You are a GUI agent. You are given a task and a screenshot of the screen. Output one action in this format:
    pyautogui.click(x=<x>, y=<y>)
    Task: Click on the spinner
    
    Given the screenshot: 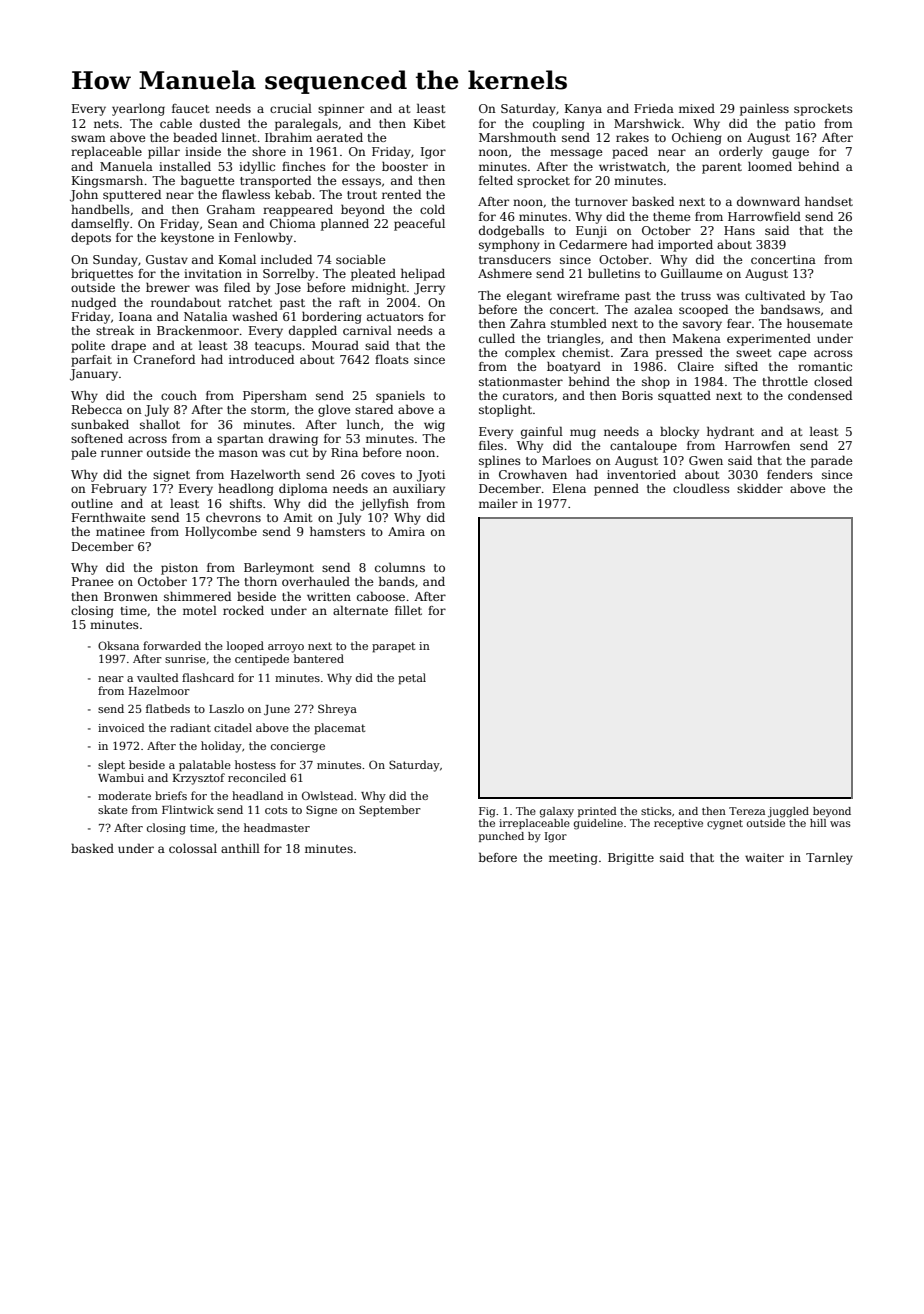 What is the action you would take?
    pyautogui.click(x=341, y=110)
